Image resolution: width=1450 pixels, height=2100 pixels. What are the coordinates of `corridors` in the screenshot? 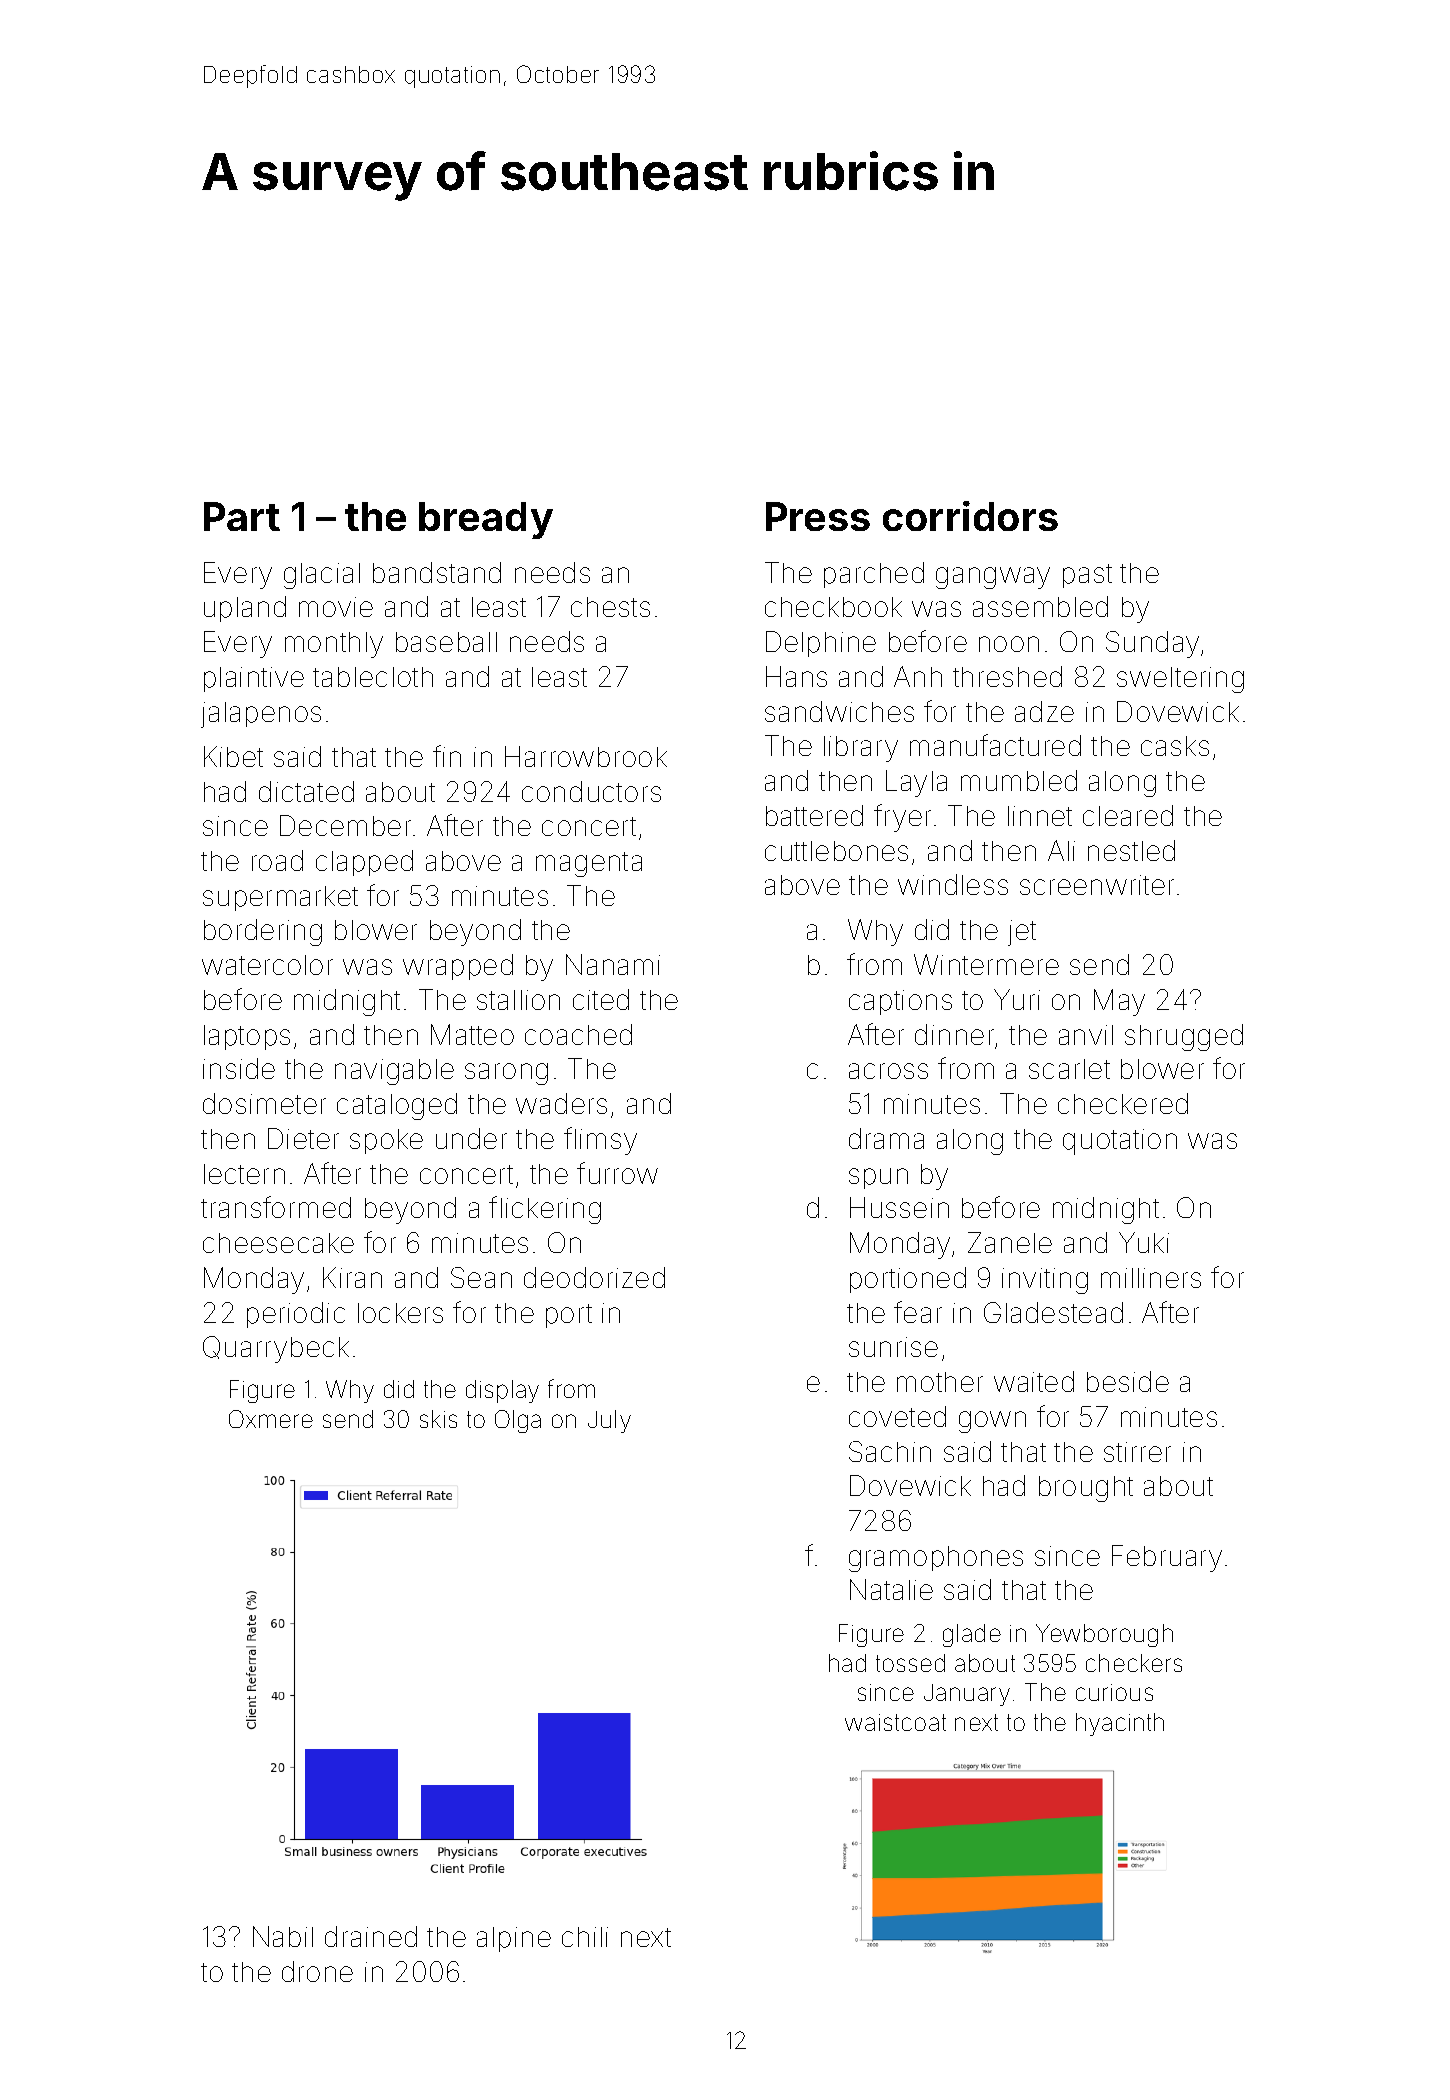 It's located at (970, 516).
